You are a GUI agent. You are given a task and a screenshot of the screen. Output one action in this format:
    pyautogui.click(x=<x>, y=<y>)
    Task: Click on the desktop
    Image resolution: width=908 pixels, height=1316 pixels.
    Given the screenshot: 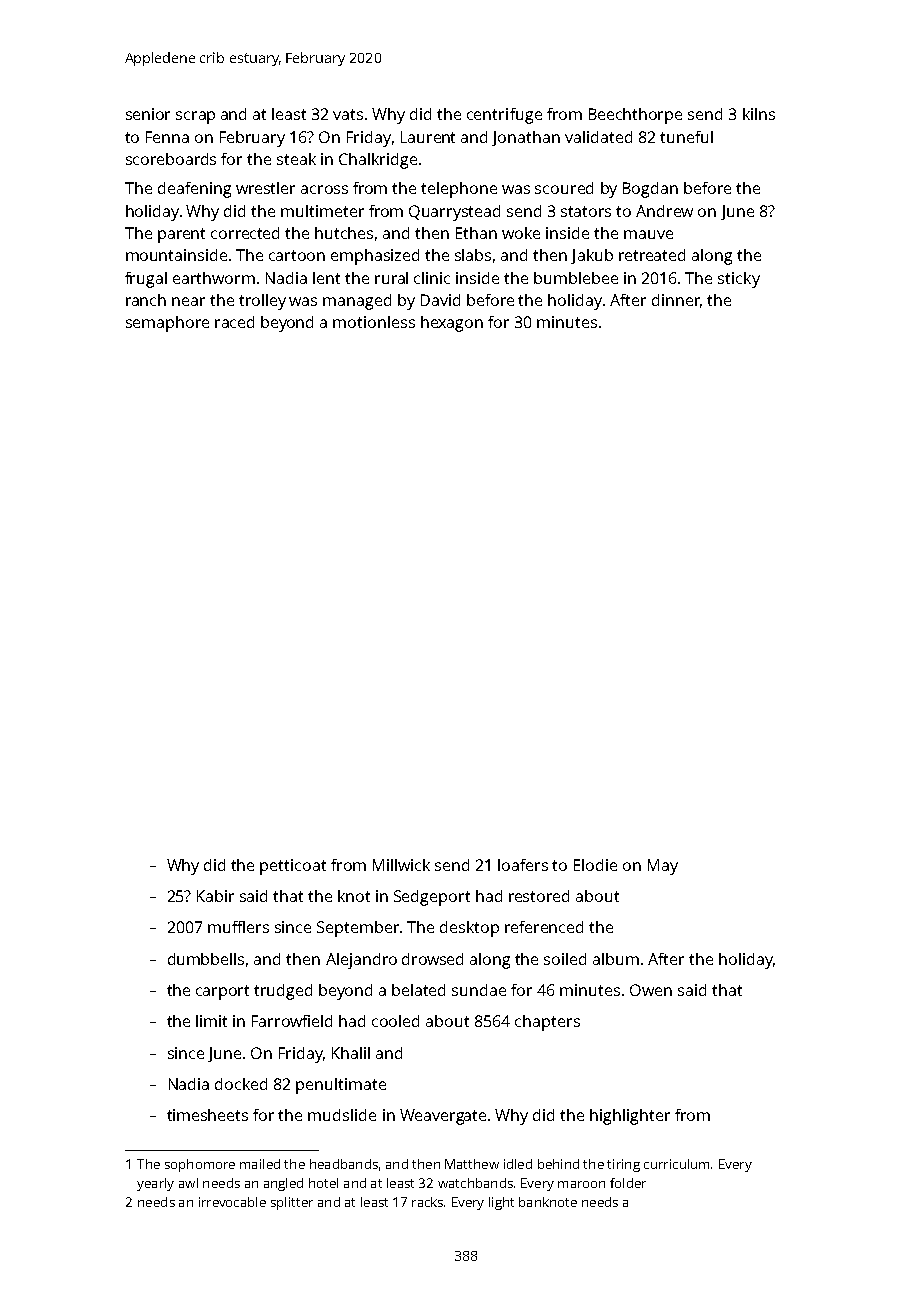 What is the action you would take?
    pyautogui.click(x=469, y=929)
